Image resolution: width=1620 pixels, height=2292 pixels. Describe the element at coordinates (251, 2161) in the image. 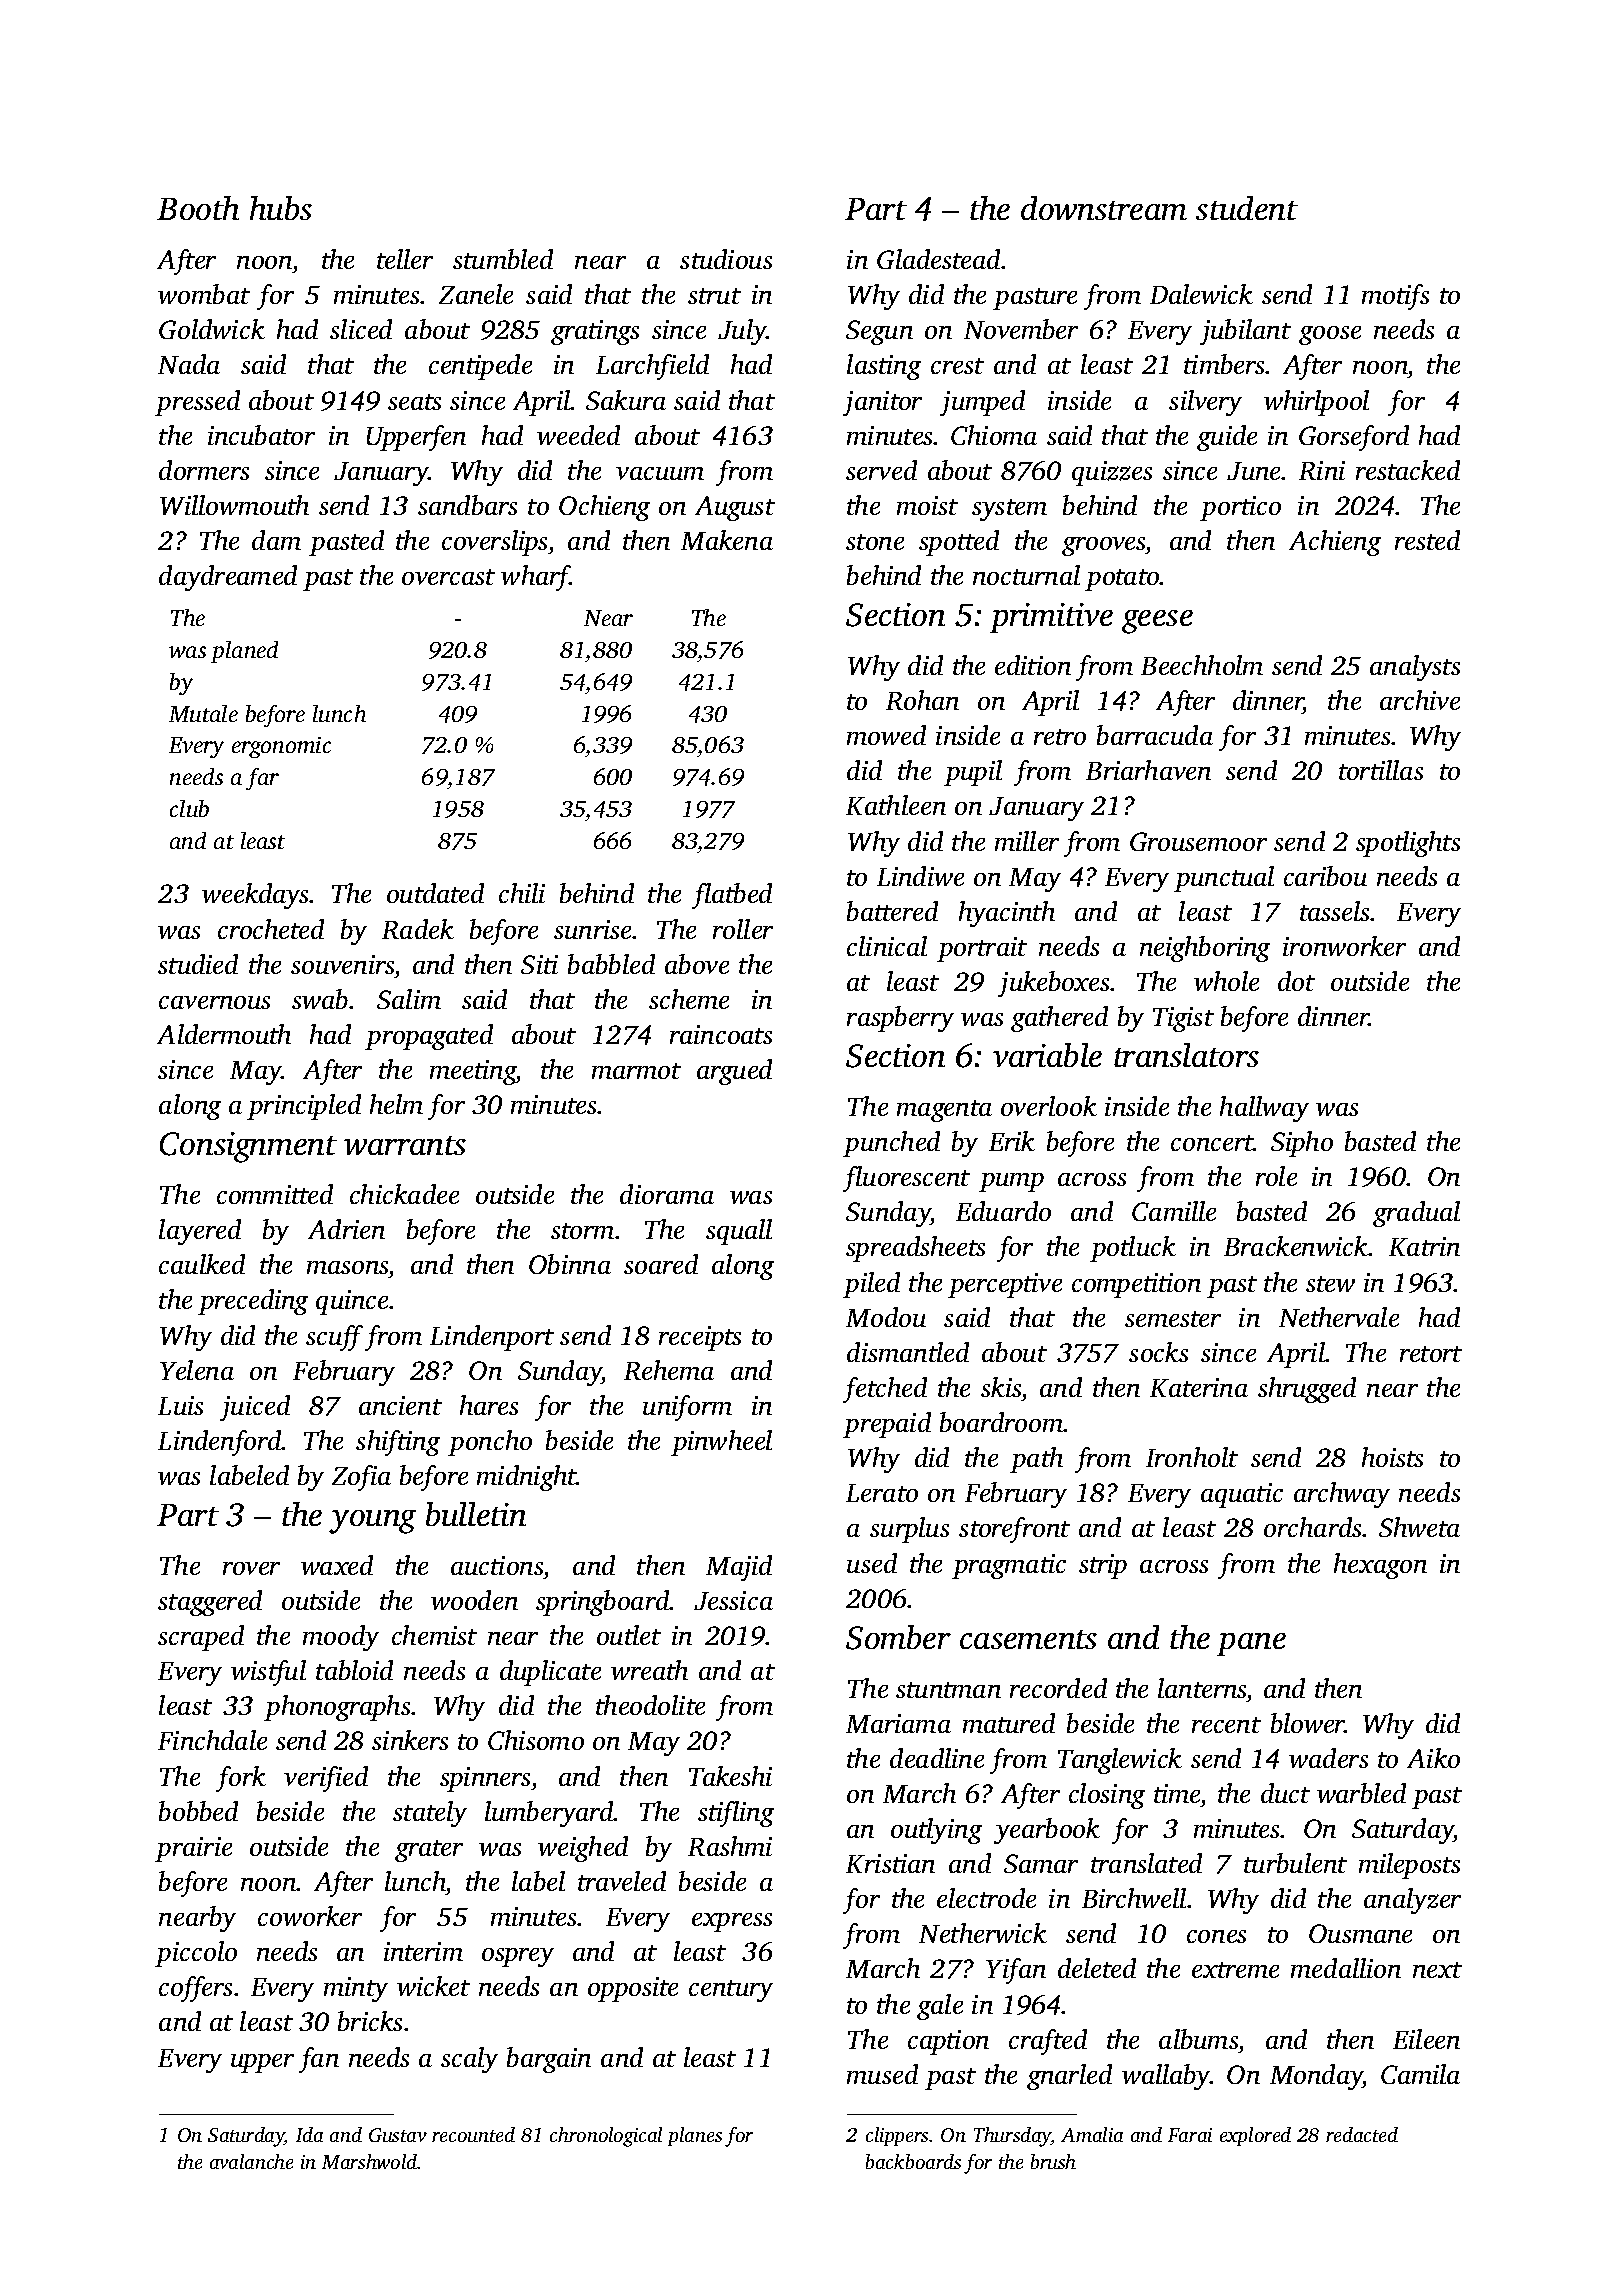

I see `avalanche` at that location.
